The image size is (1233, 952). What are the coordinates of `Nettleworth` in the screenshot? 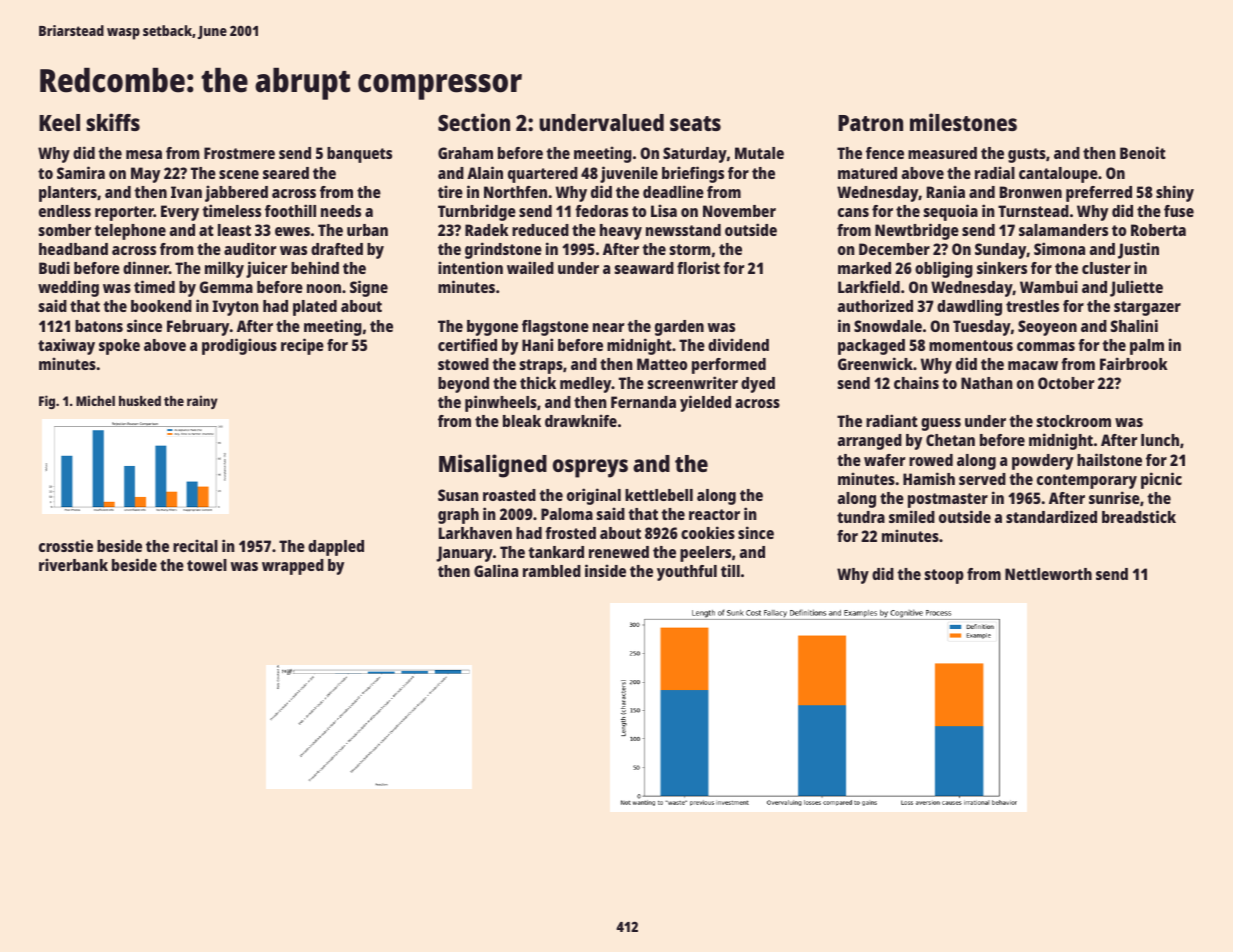 It's located at (1048, 574).
